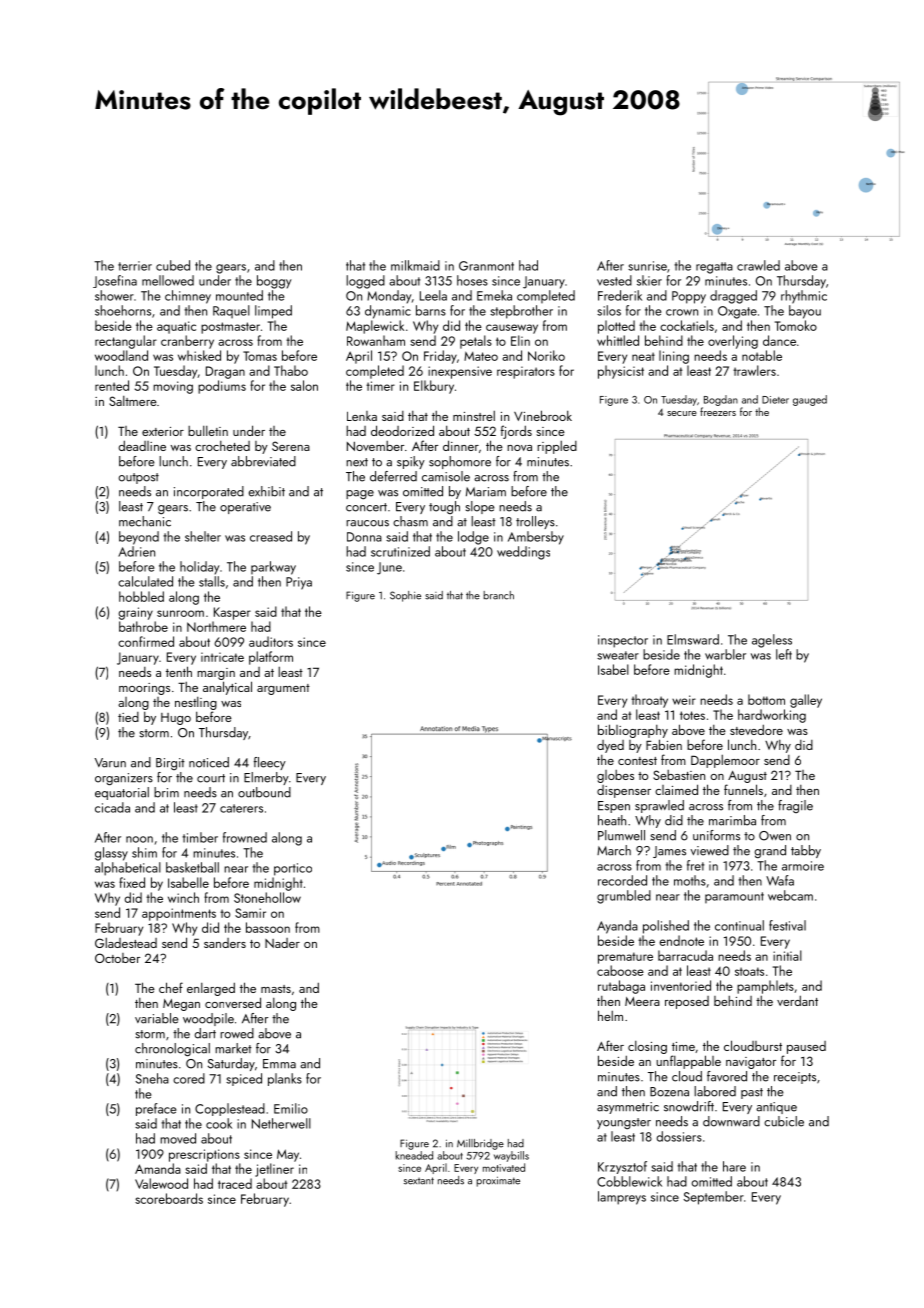 Image resolution: width=924 pixels, height=1308 pixels. Describe the element at coordinates (758, 265) in the screenshot. I see `crawled` at that location.
